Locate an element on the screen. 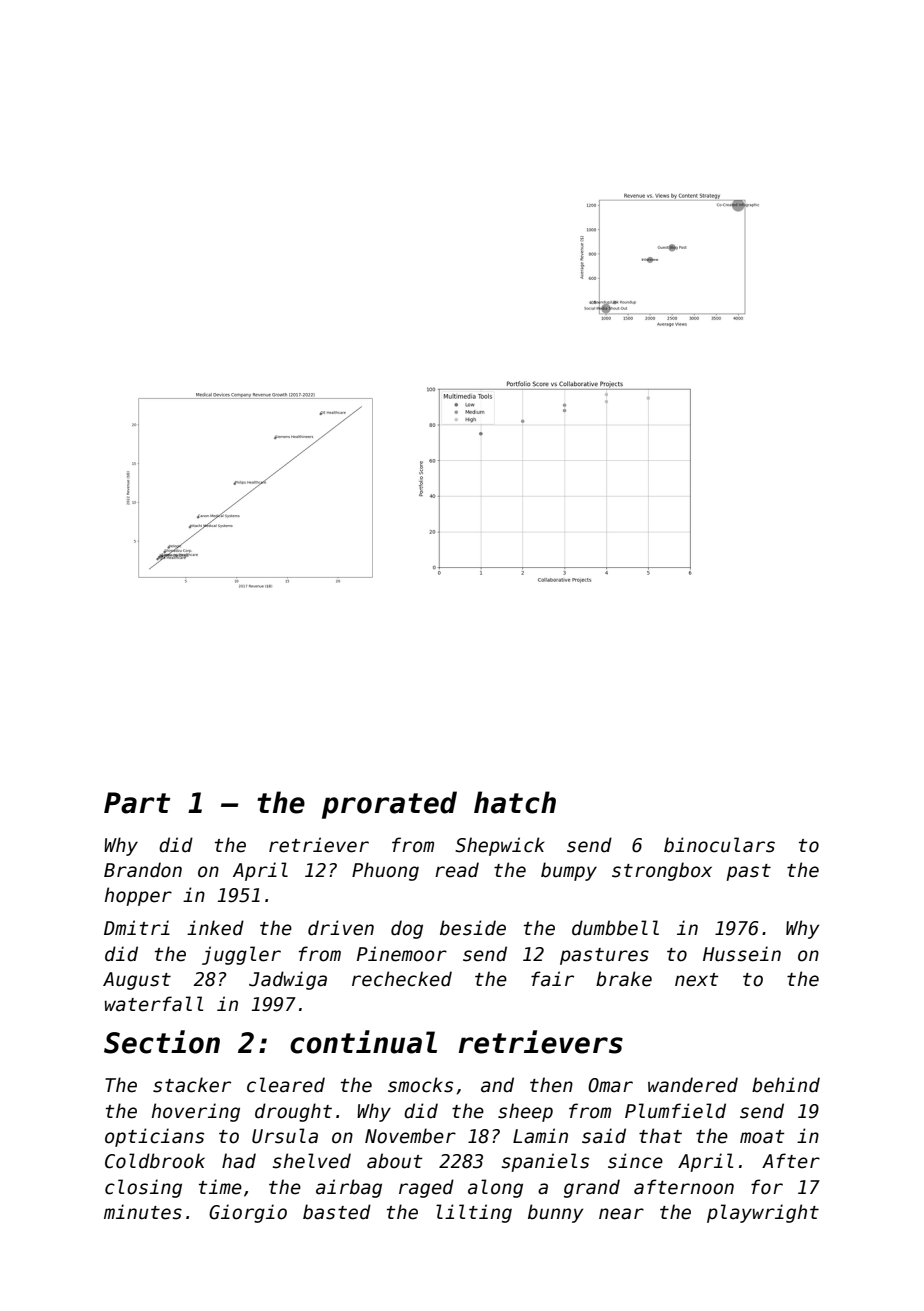 This screenshot has height=1311, width=924. opticians is located at coordinates (154, 1137).
